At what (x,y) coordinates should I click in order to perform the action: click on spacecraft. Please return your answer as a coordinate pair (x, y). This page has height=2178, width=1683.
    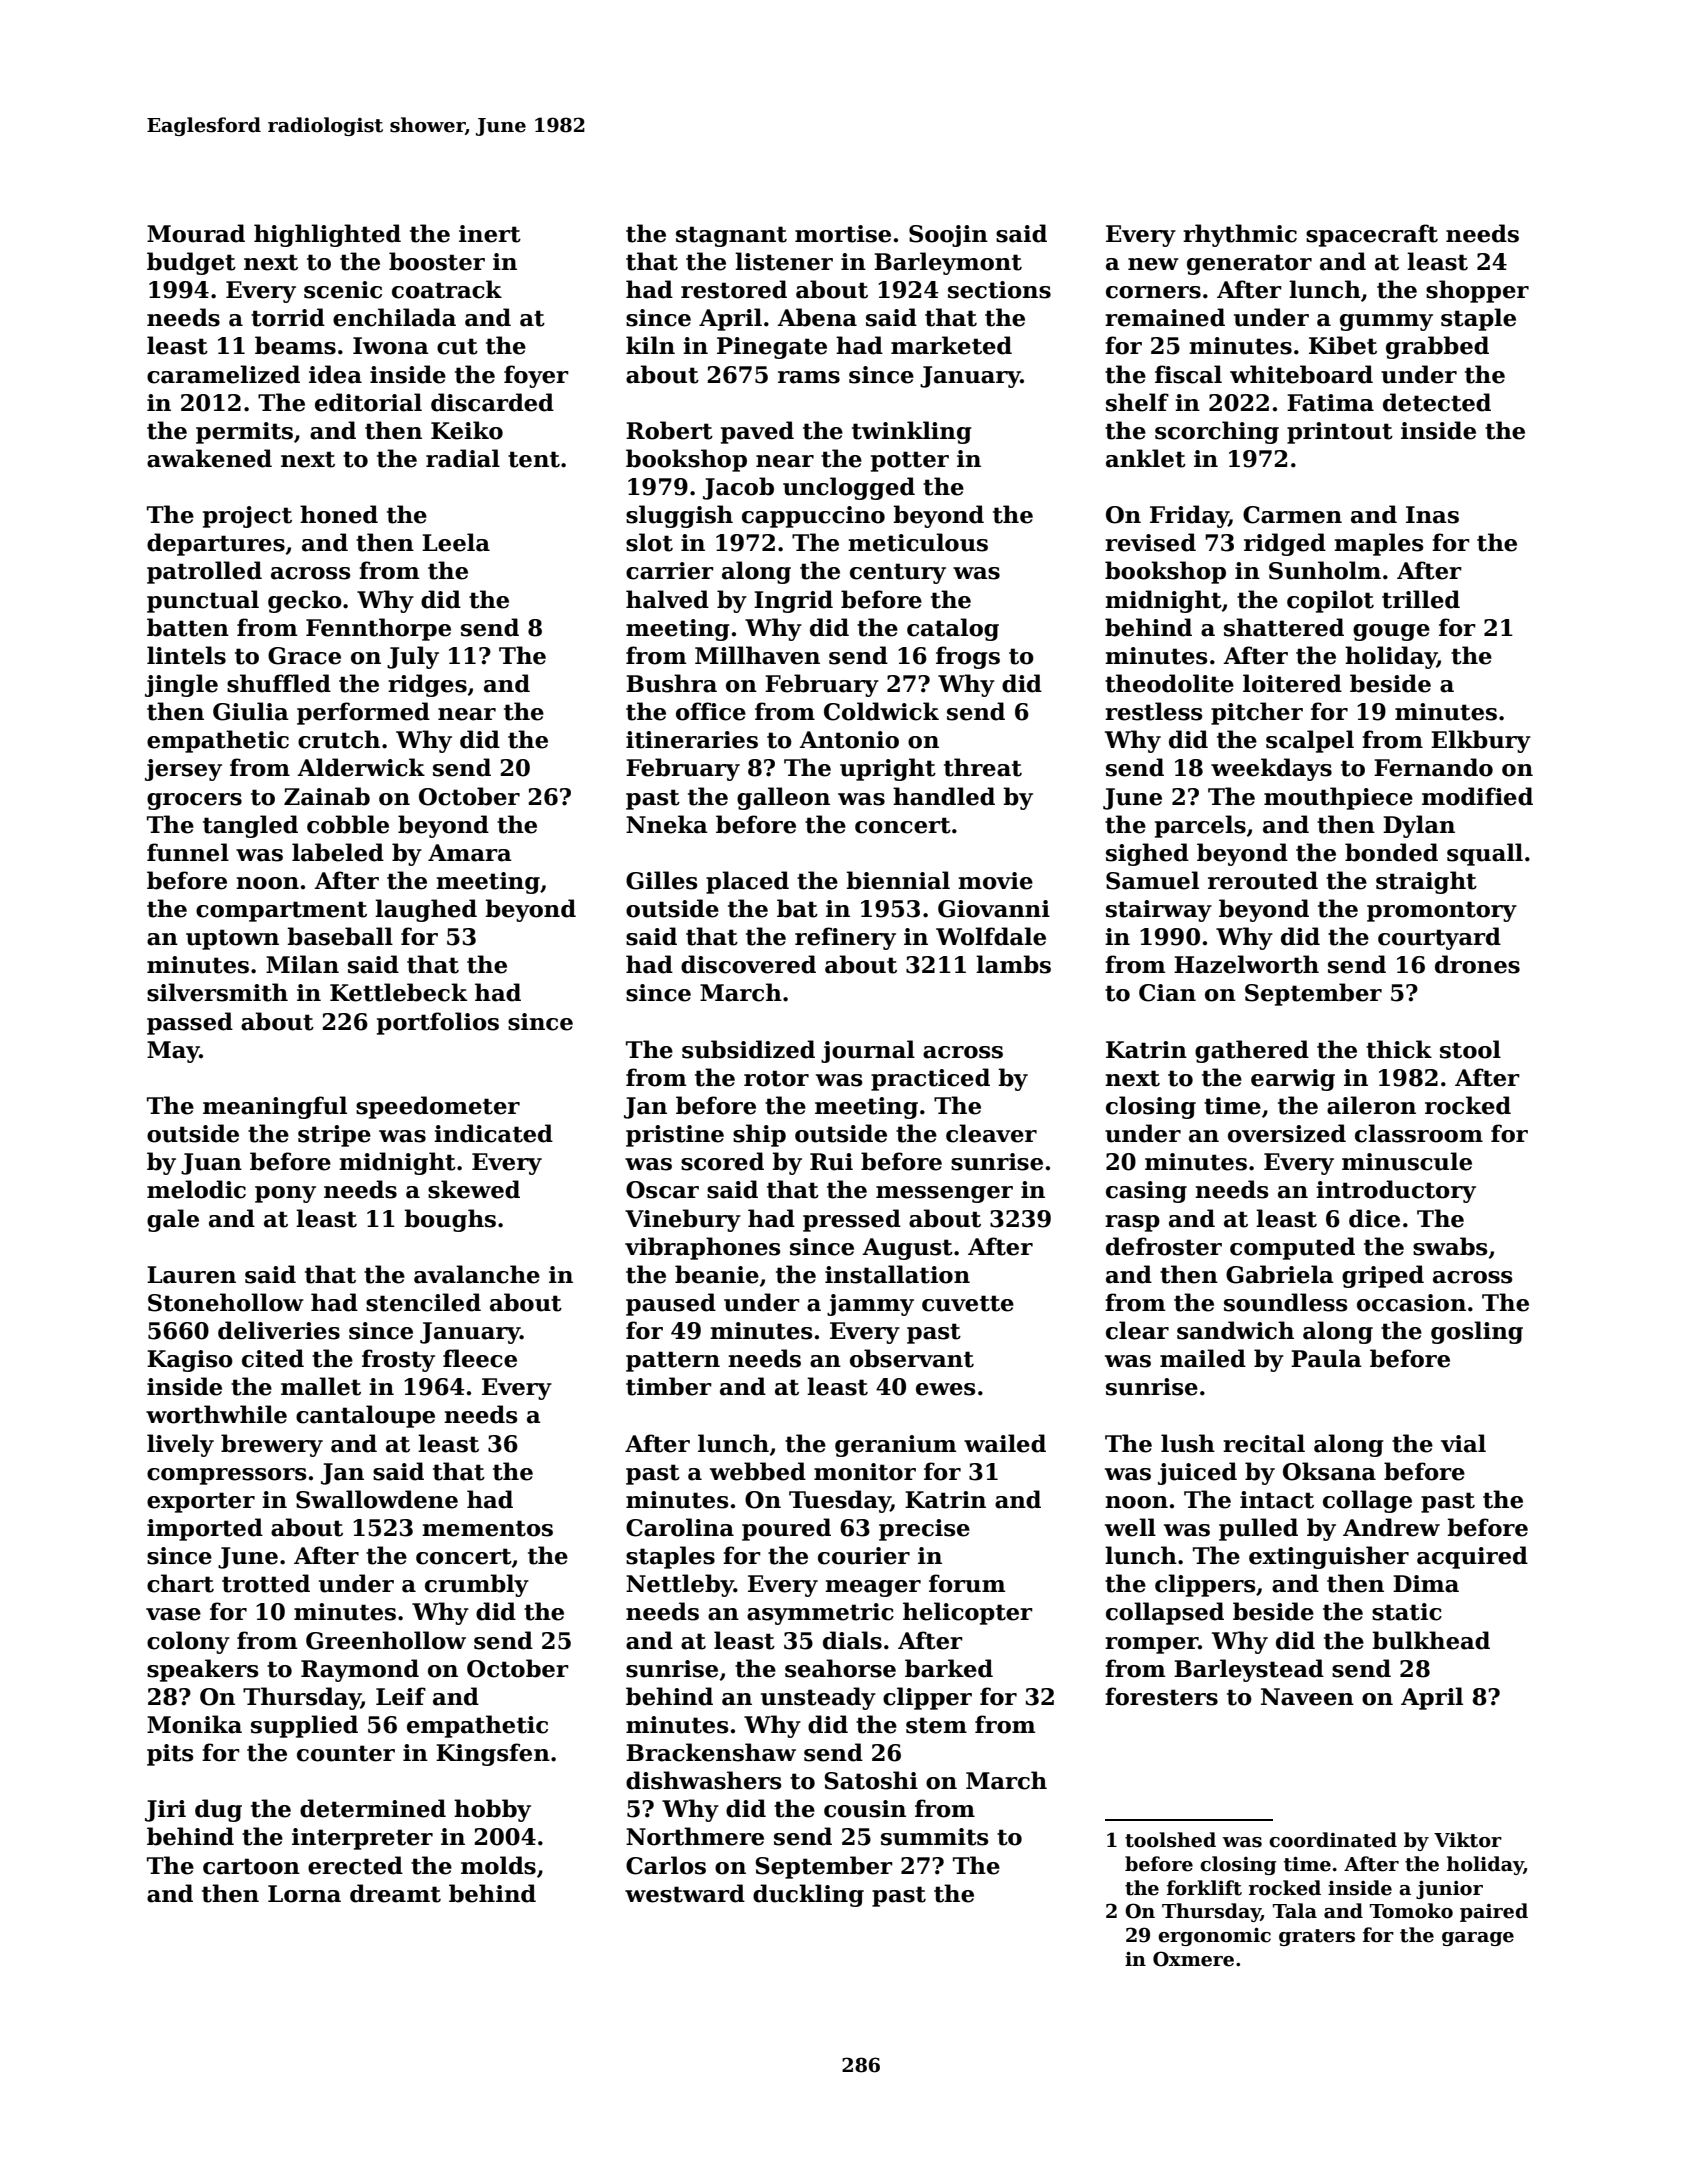
    Looking at the image, I should click on (1372, 235).
